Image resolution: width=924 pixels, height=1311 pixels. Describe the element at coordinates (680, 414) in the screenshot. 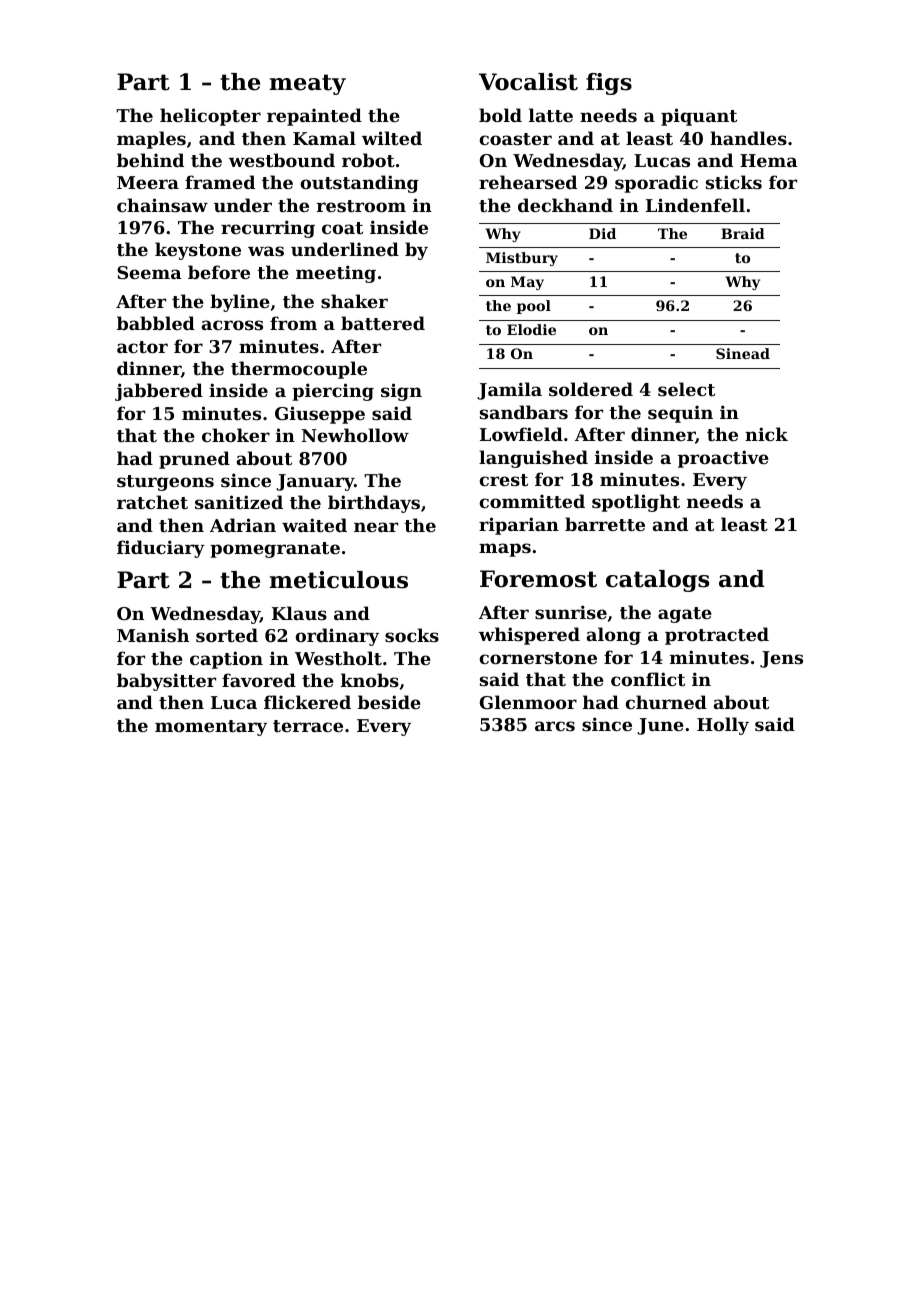

I see `sequin` at that location.
